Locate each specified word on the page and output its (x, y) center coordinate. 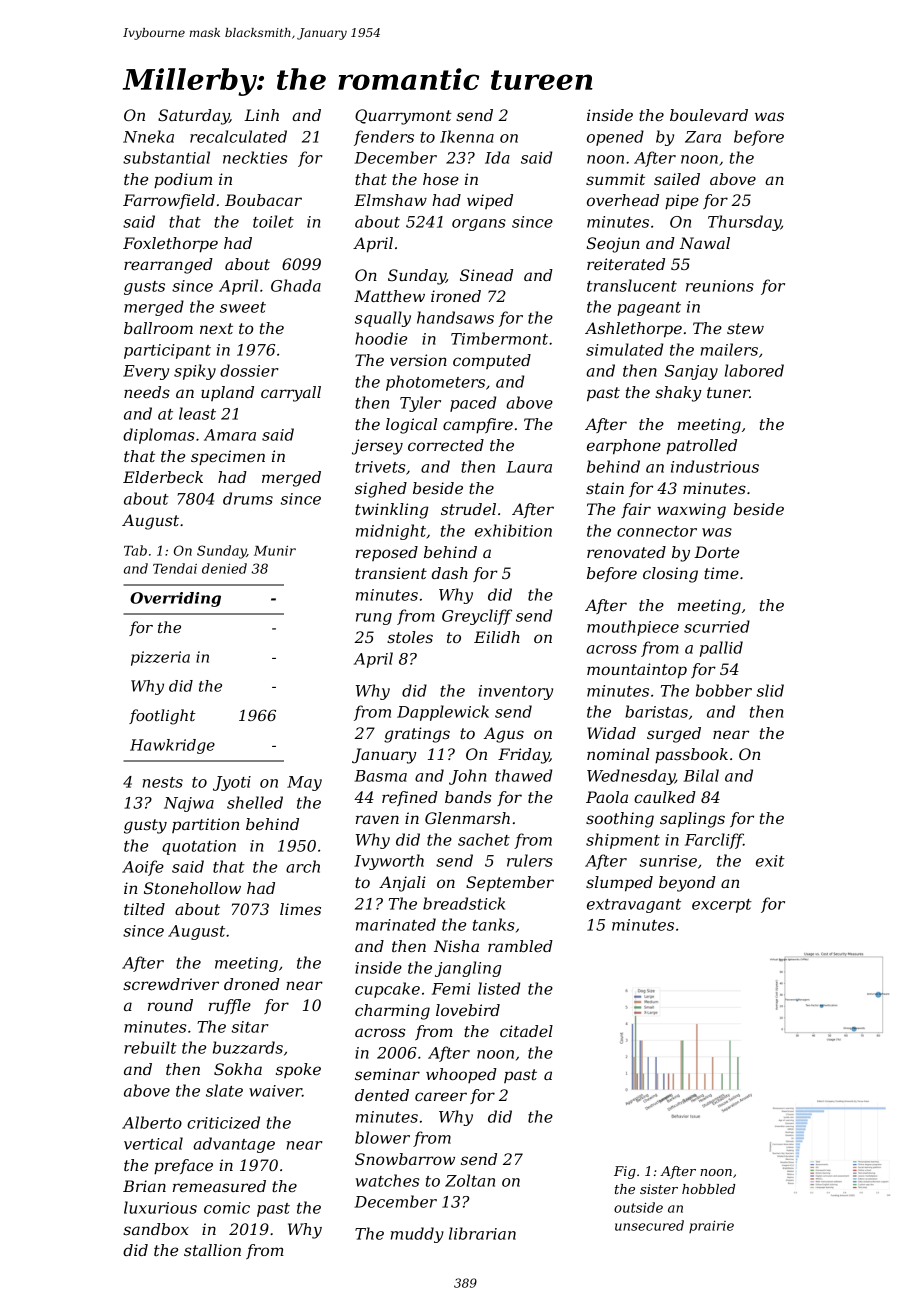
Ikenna (467, 136)
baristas (656, 711)
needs (147, 392)
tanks (494, 924)
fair (636, 510)
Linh (261, 115)
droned (252, 984)
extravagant (634, 906)
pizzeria (160, 658)
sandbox (156, 1229)
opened (615, 138)
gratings (417, 735)
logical (411, 426)
